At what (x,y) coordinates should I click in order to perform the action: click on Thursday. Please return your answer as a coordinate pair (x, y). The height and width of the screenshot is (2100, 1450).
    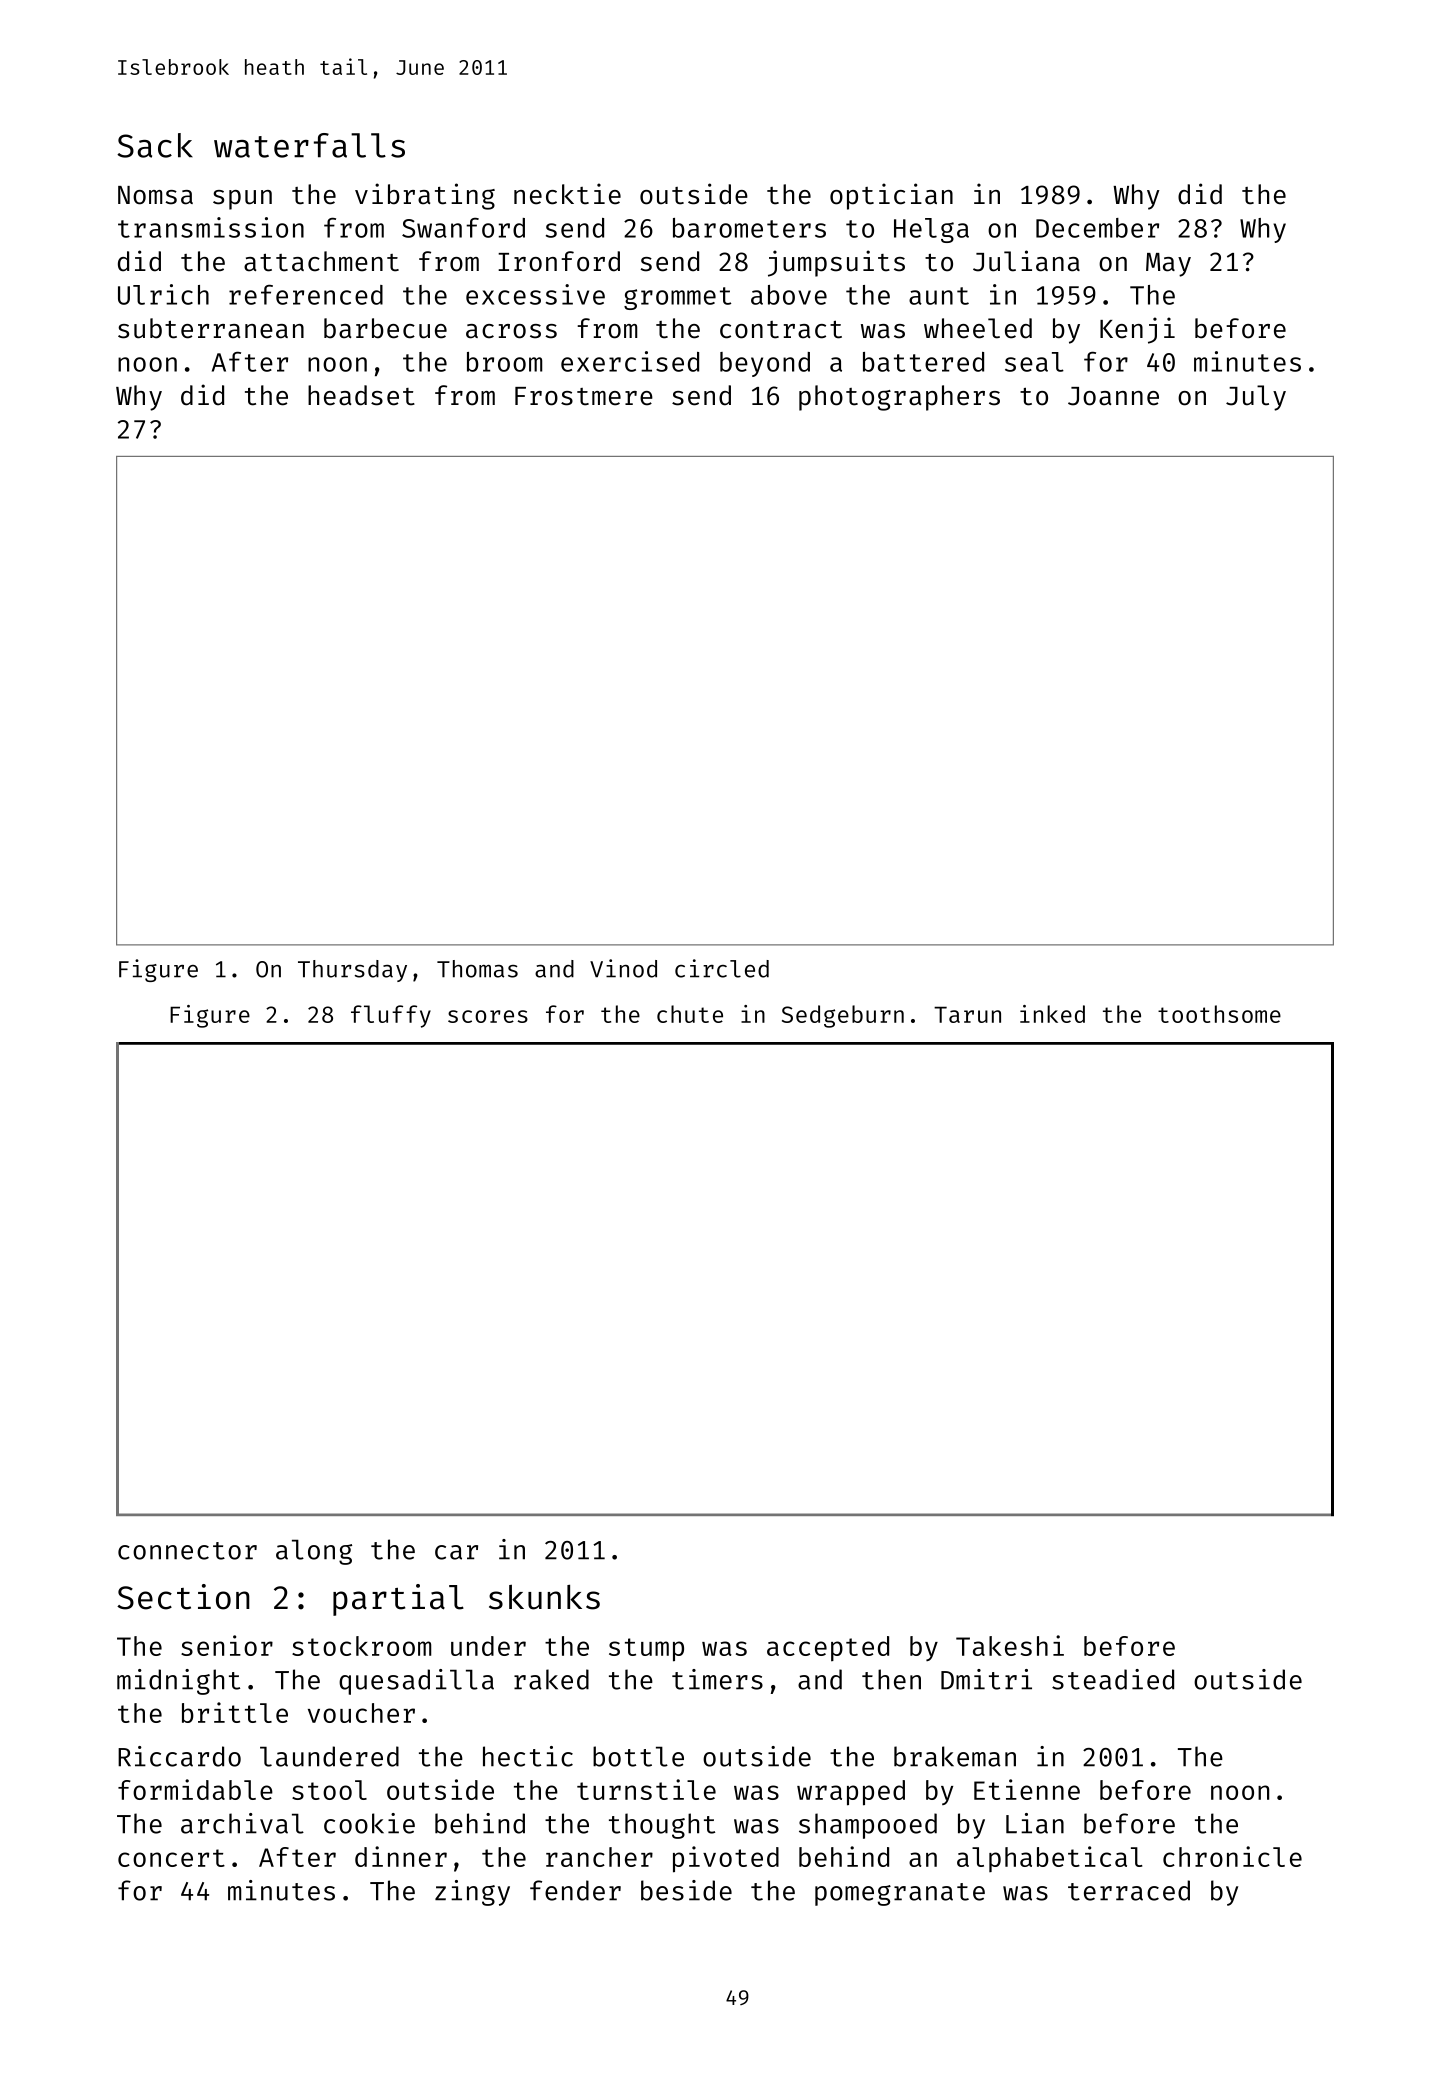
    Looking at the image, I should click on (352, 971).
